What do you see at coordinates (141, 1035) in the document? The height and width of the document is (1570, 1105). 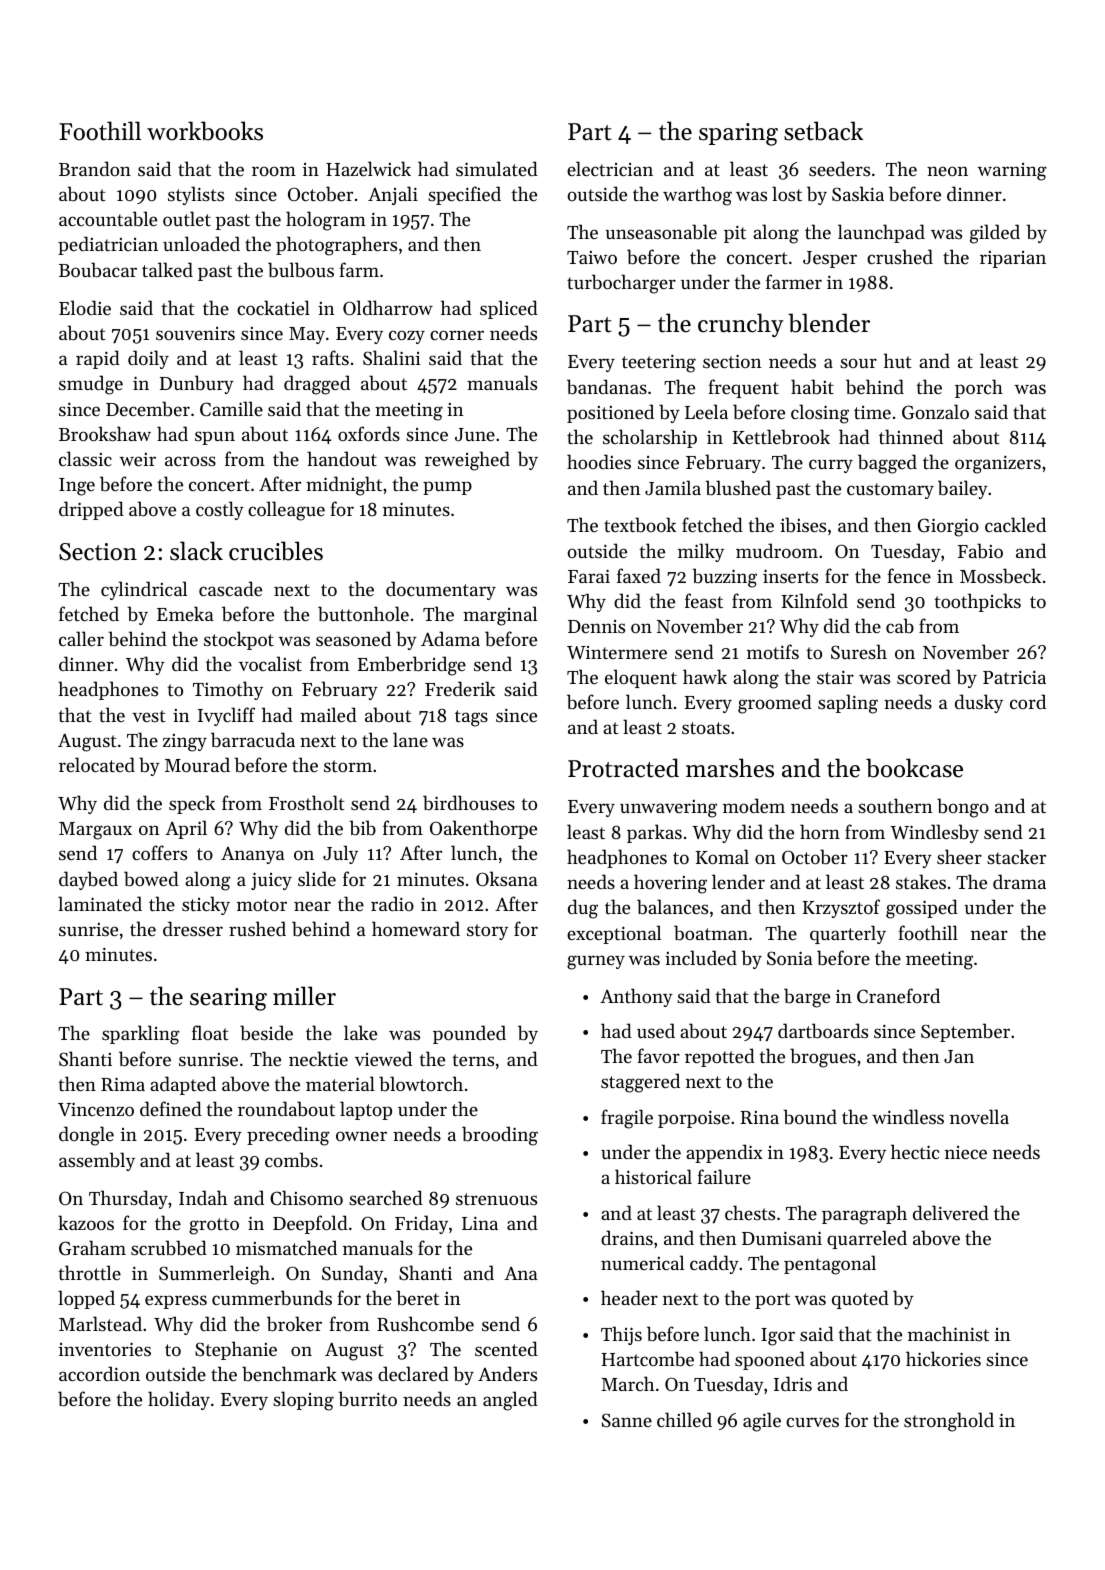 I see `sparkling` at bounding box center [141, 1035].
